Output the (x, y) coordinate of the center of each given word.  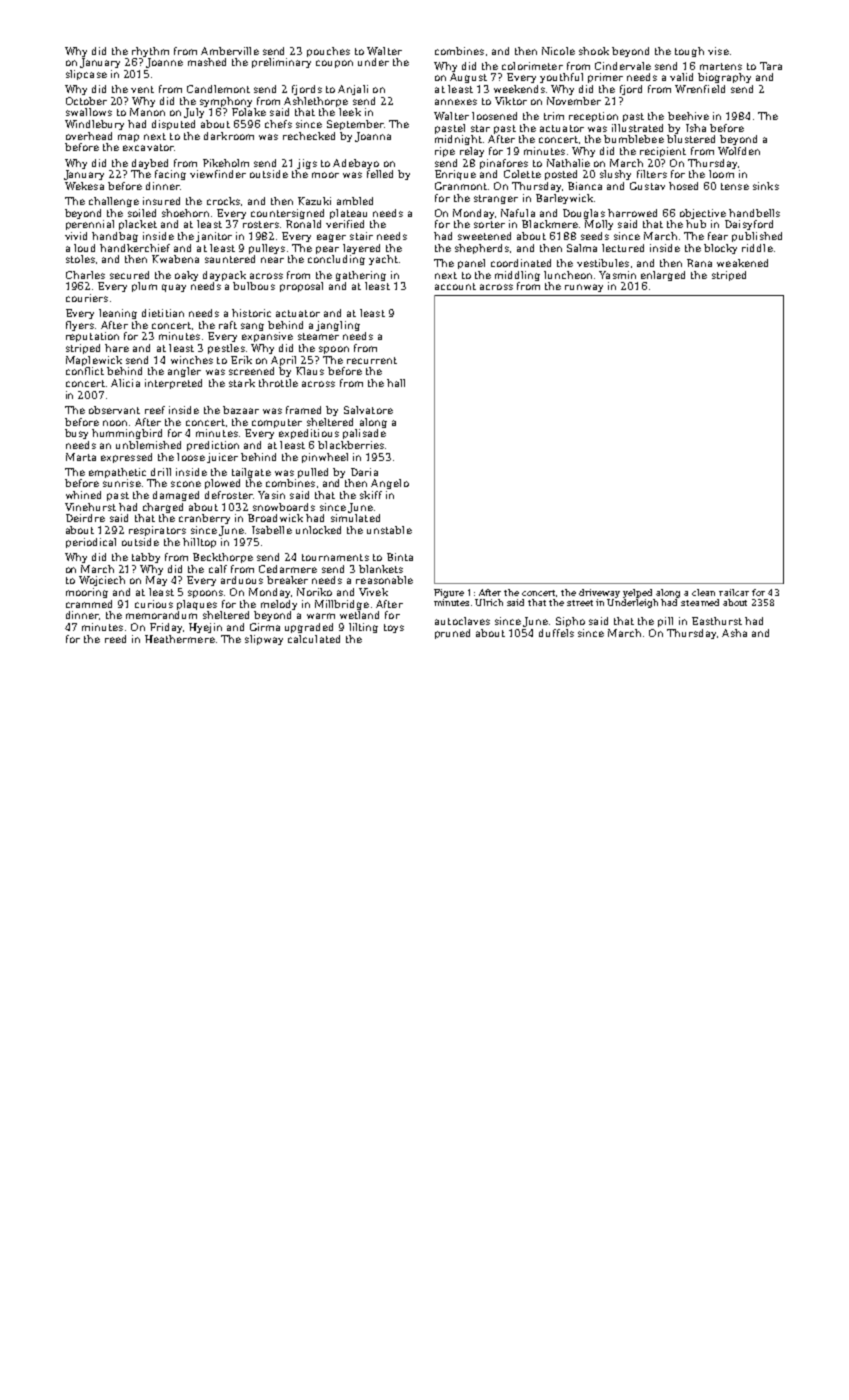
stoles (80, 259)
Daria (364, 472)
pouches (328, 52)
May (156, 581)
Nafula (518, 213)
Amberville (230, 51)
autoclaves (462, 621)
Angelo (390, 484)
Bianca (585, 186)
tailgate (251, 473)
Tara (771, 66)
